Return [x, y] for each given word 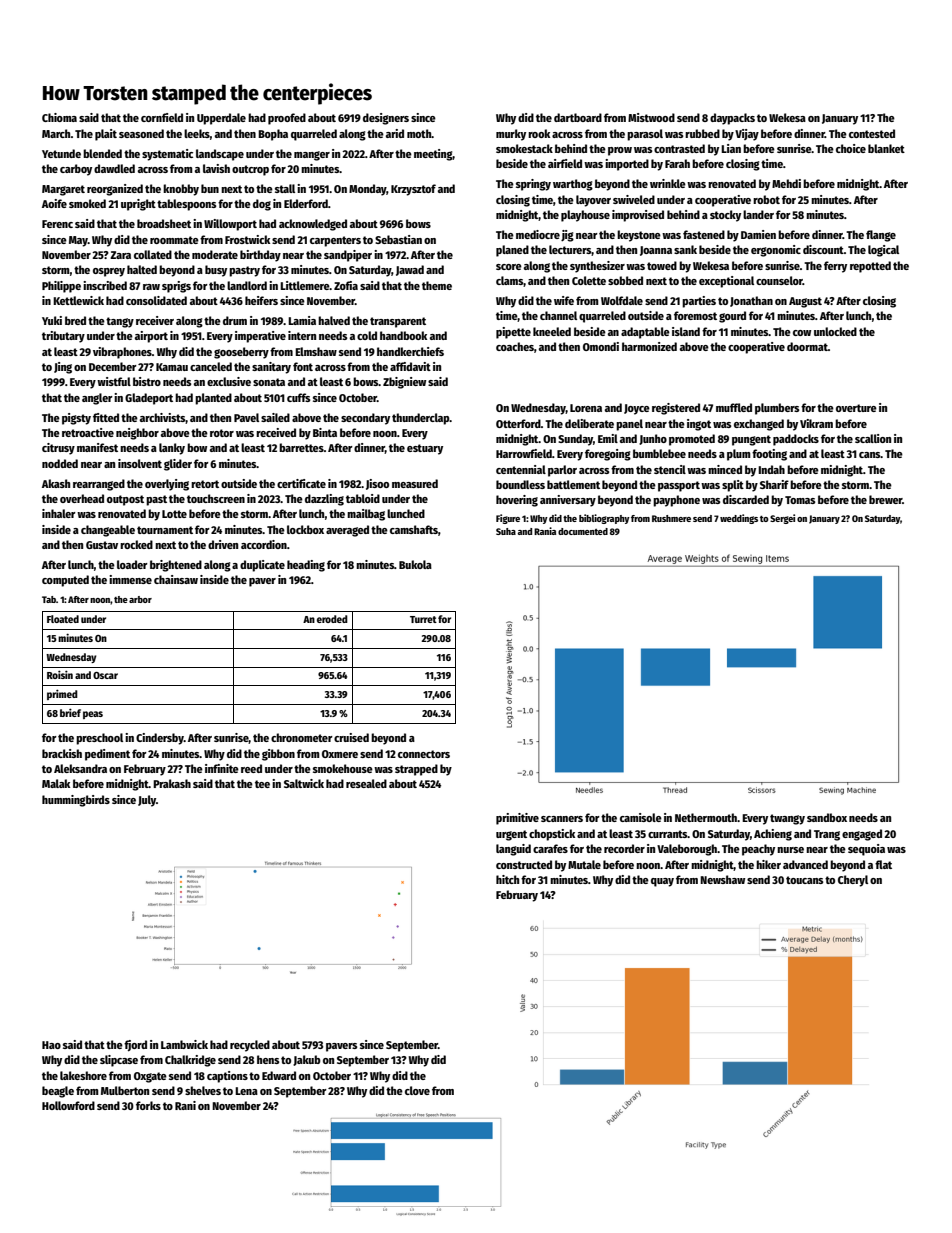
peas [93, 715]
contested [872, 133]
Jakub [307, 1060]
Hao [51, 1045]
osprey [109, 272]
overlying [167, 485]
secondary [365, 419]
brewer [886, 499]
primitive [517, 819]
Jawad [410, 270]
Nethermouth [706, 817]
